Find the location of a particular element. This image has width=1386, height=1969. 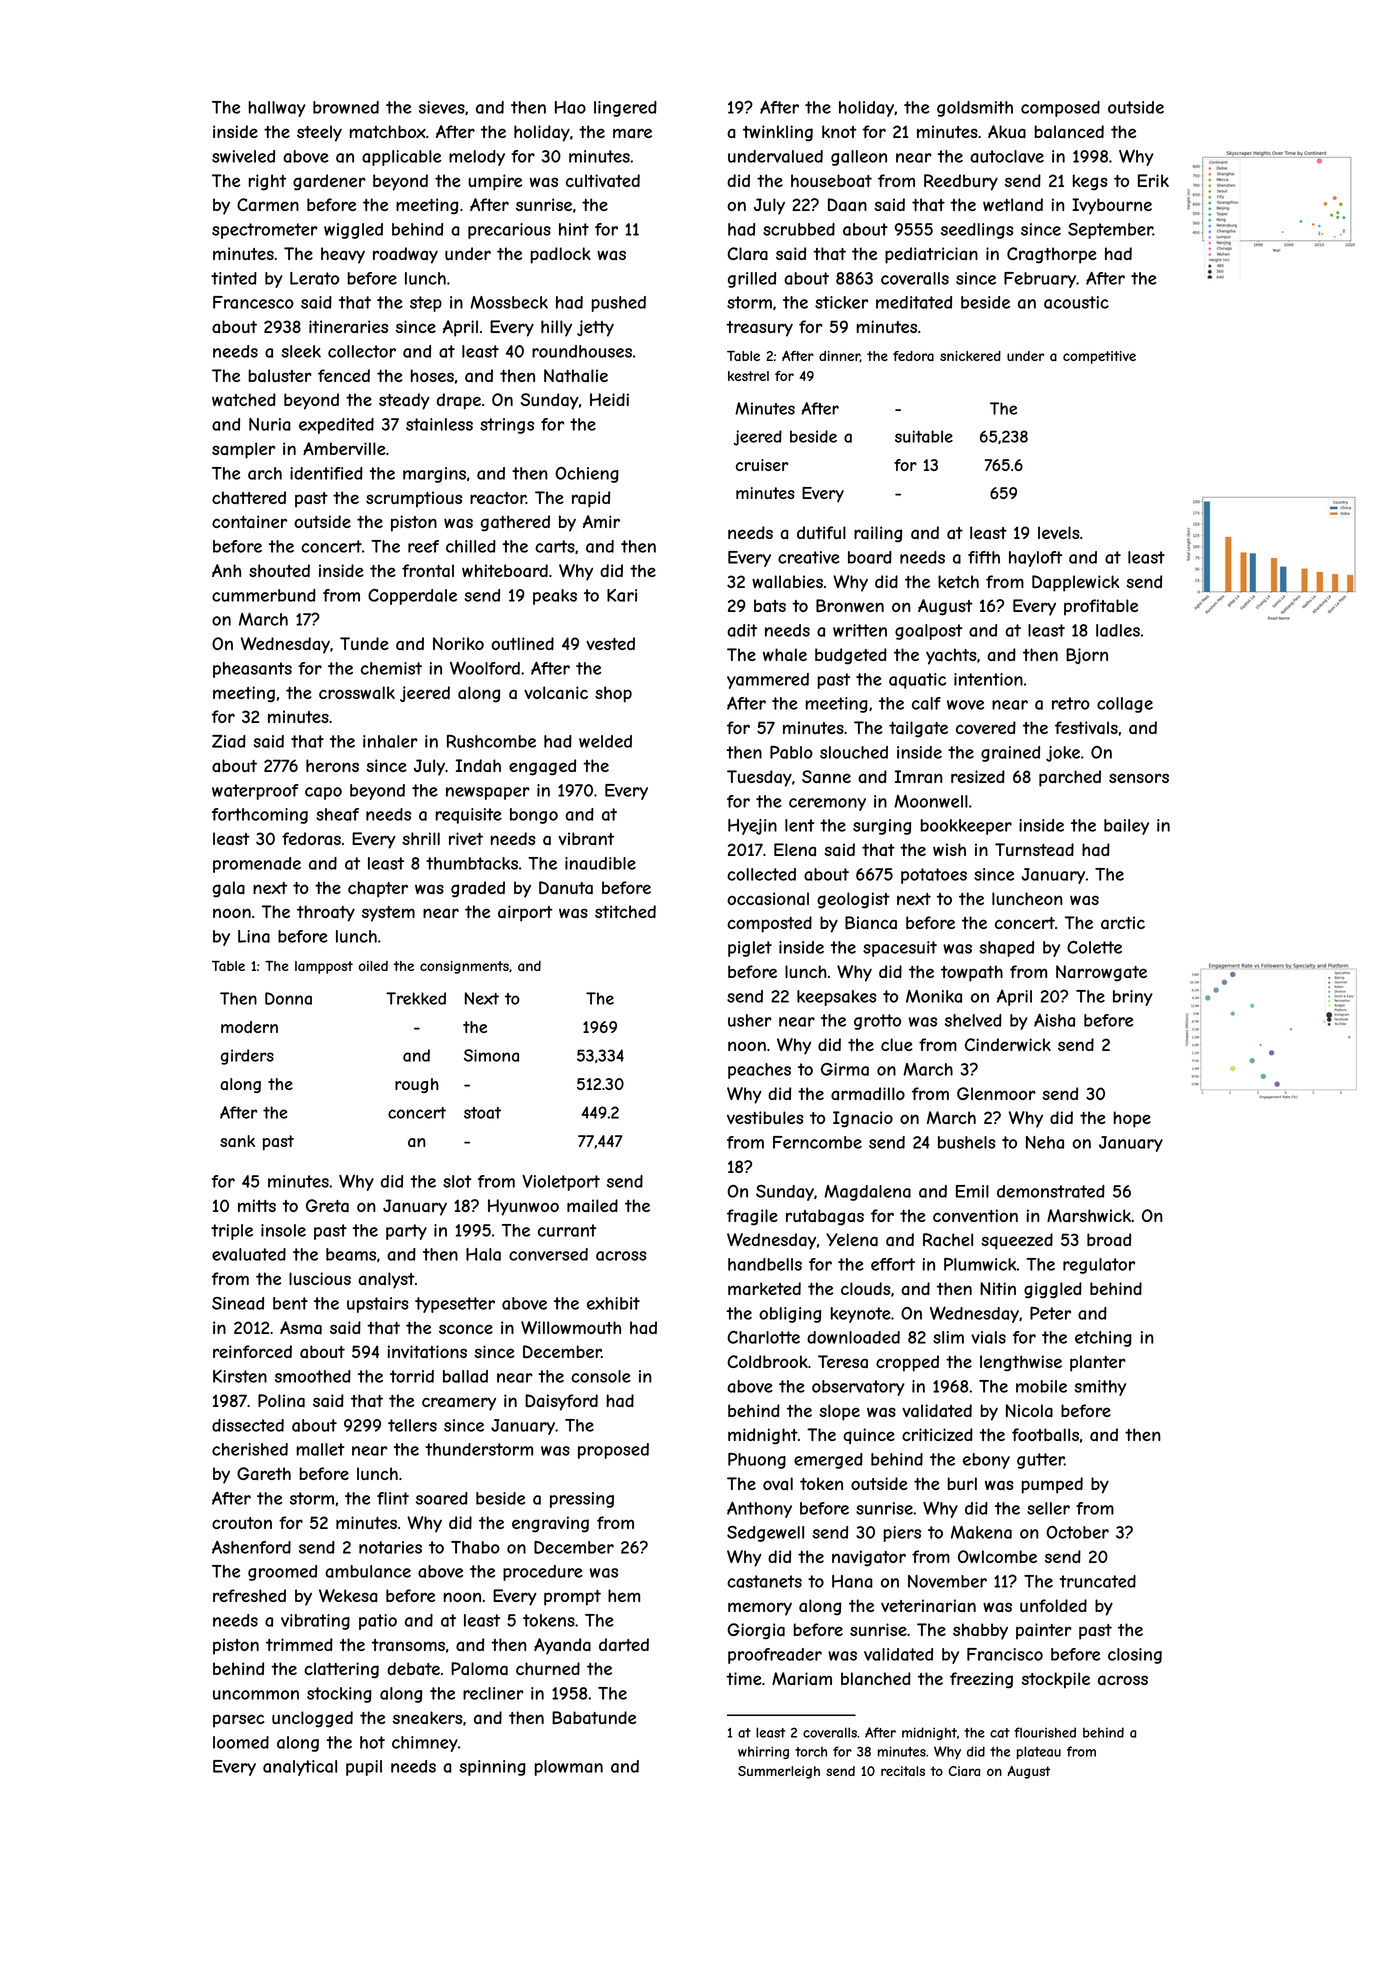

vibrant is located at coordinates (586, 839).
